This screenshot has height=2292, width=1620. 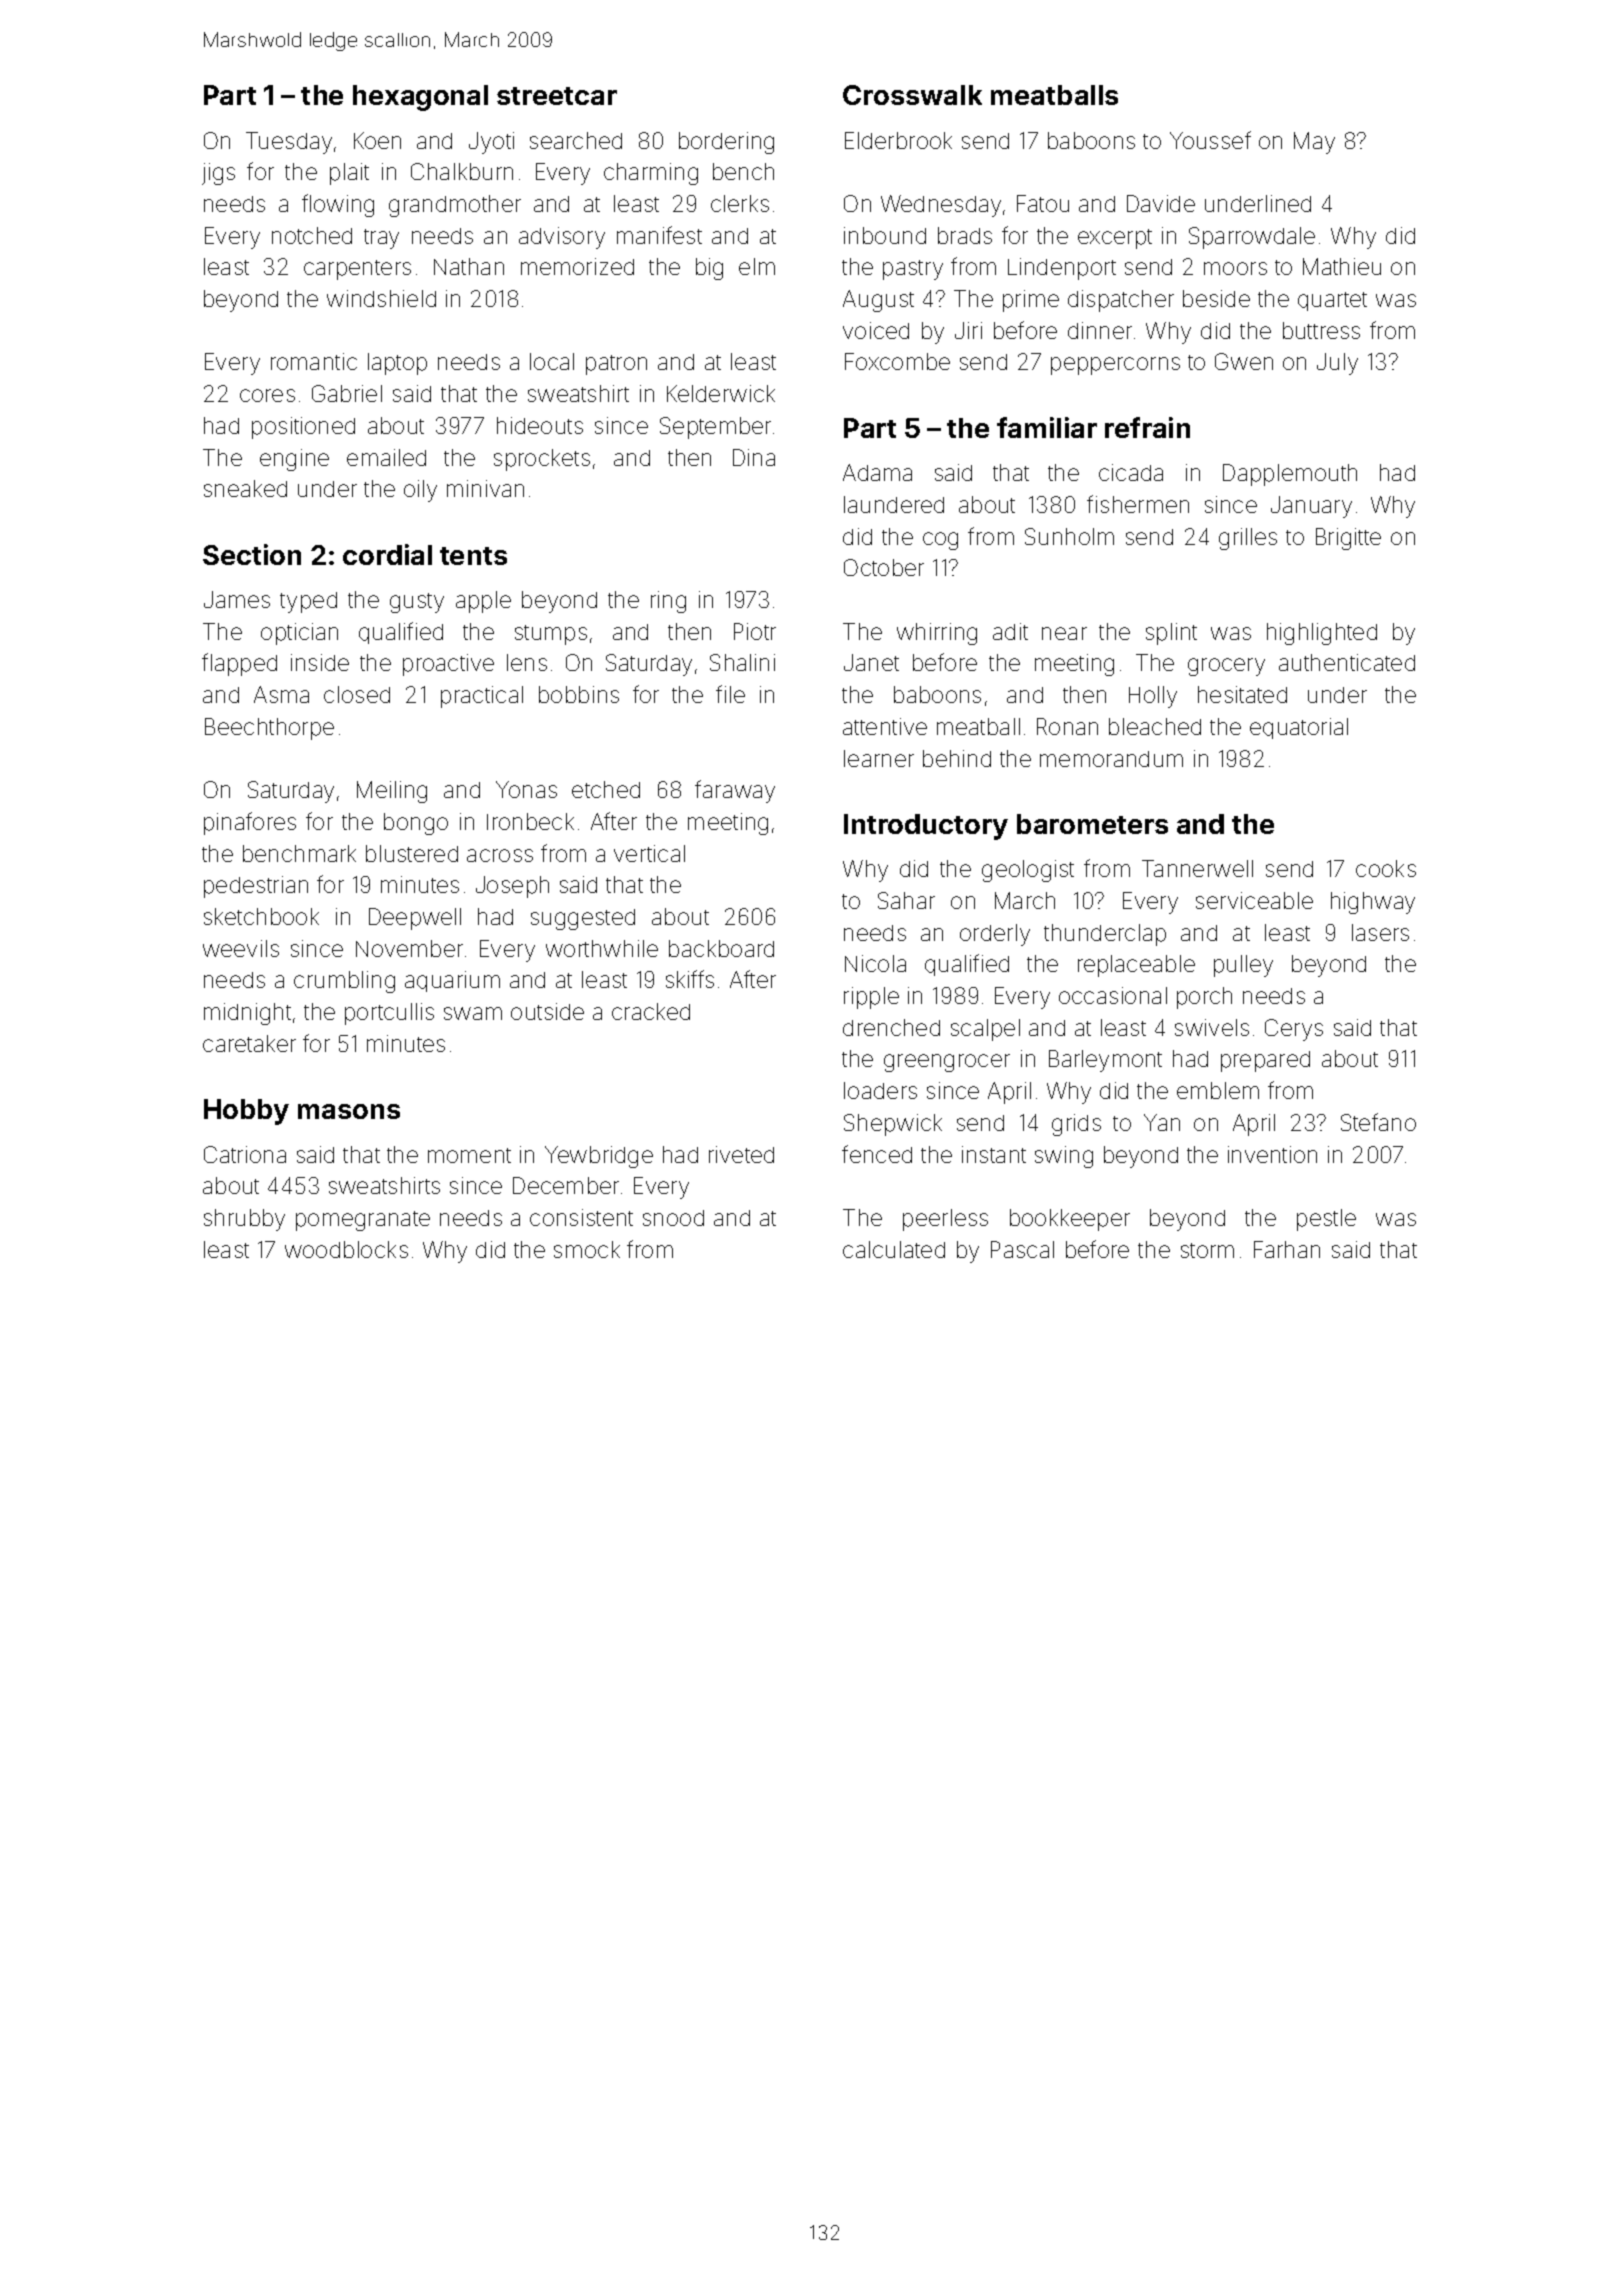 What do you see at coordinates (469, 1155) in the screenshot?
I see `moment` at bounding box center [469, 1155].
